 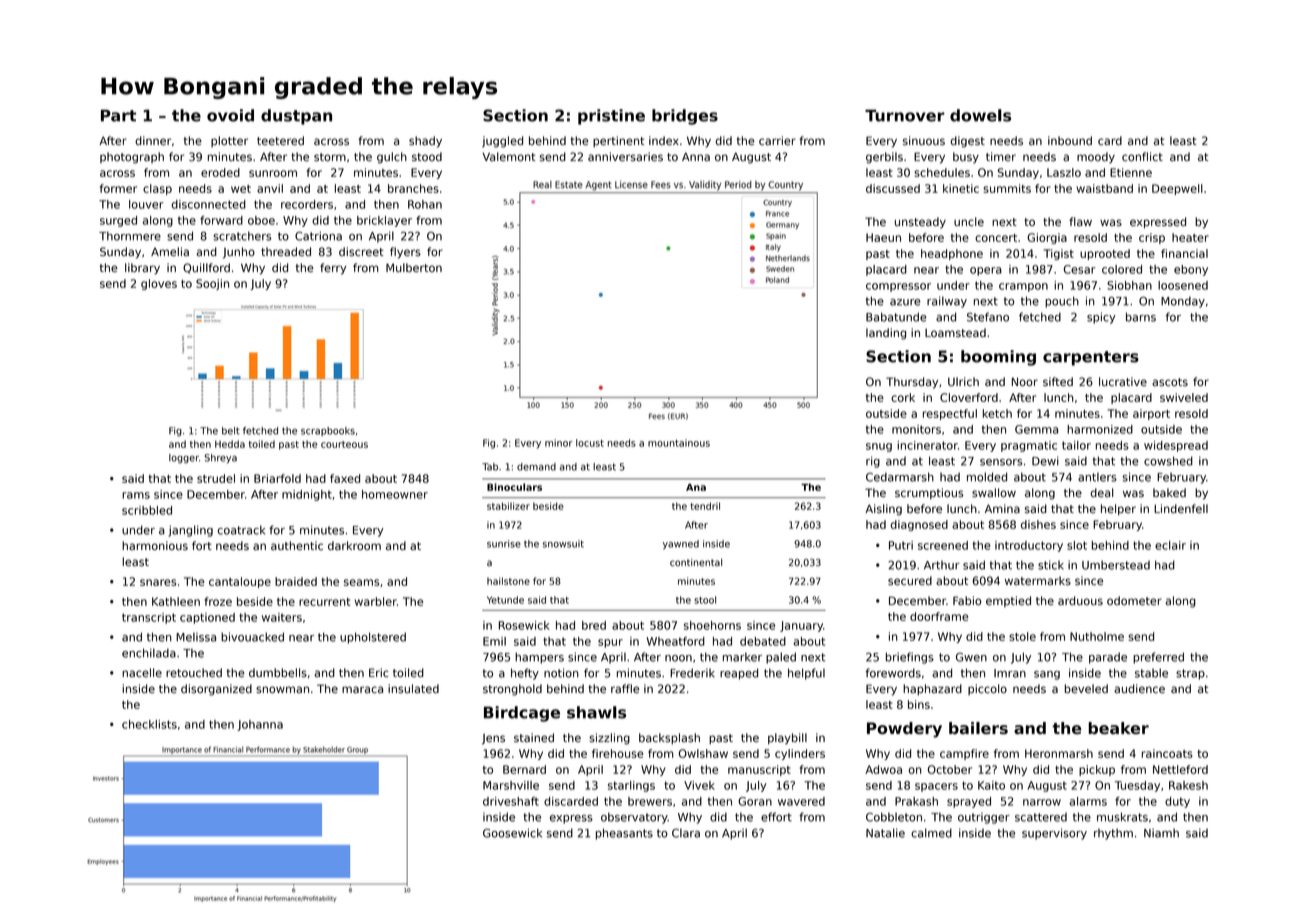 What do you see at coordinates (514, 487) in the image?
I see `Binoculars` at bounding box center [514, 487].
